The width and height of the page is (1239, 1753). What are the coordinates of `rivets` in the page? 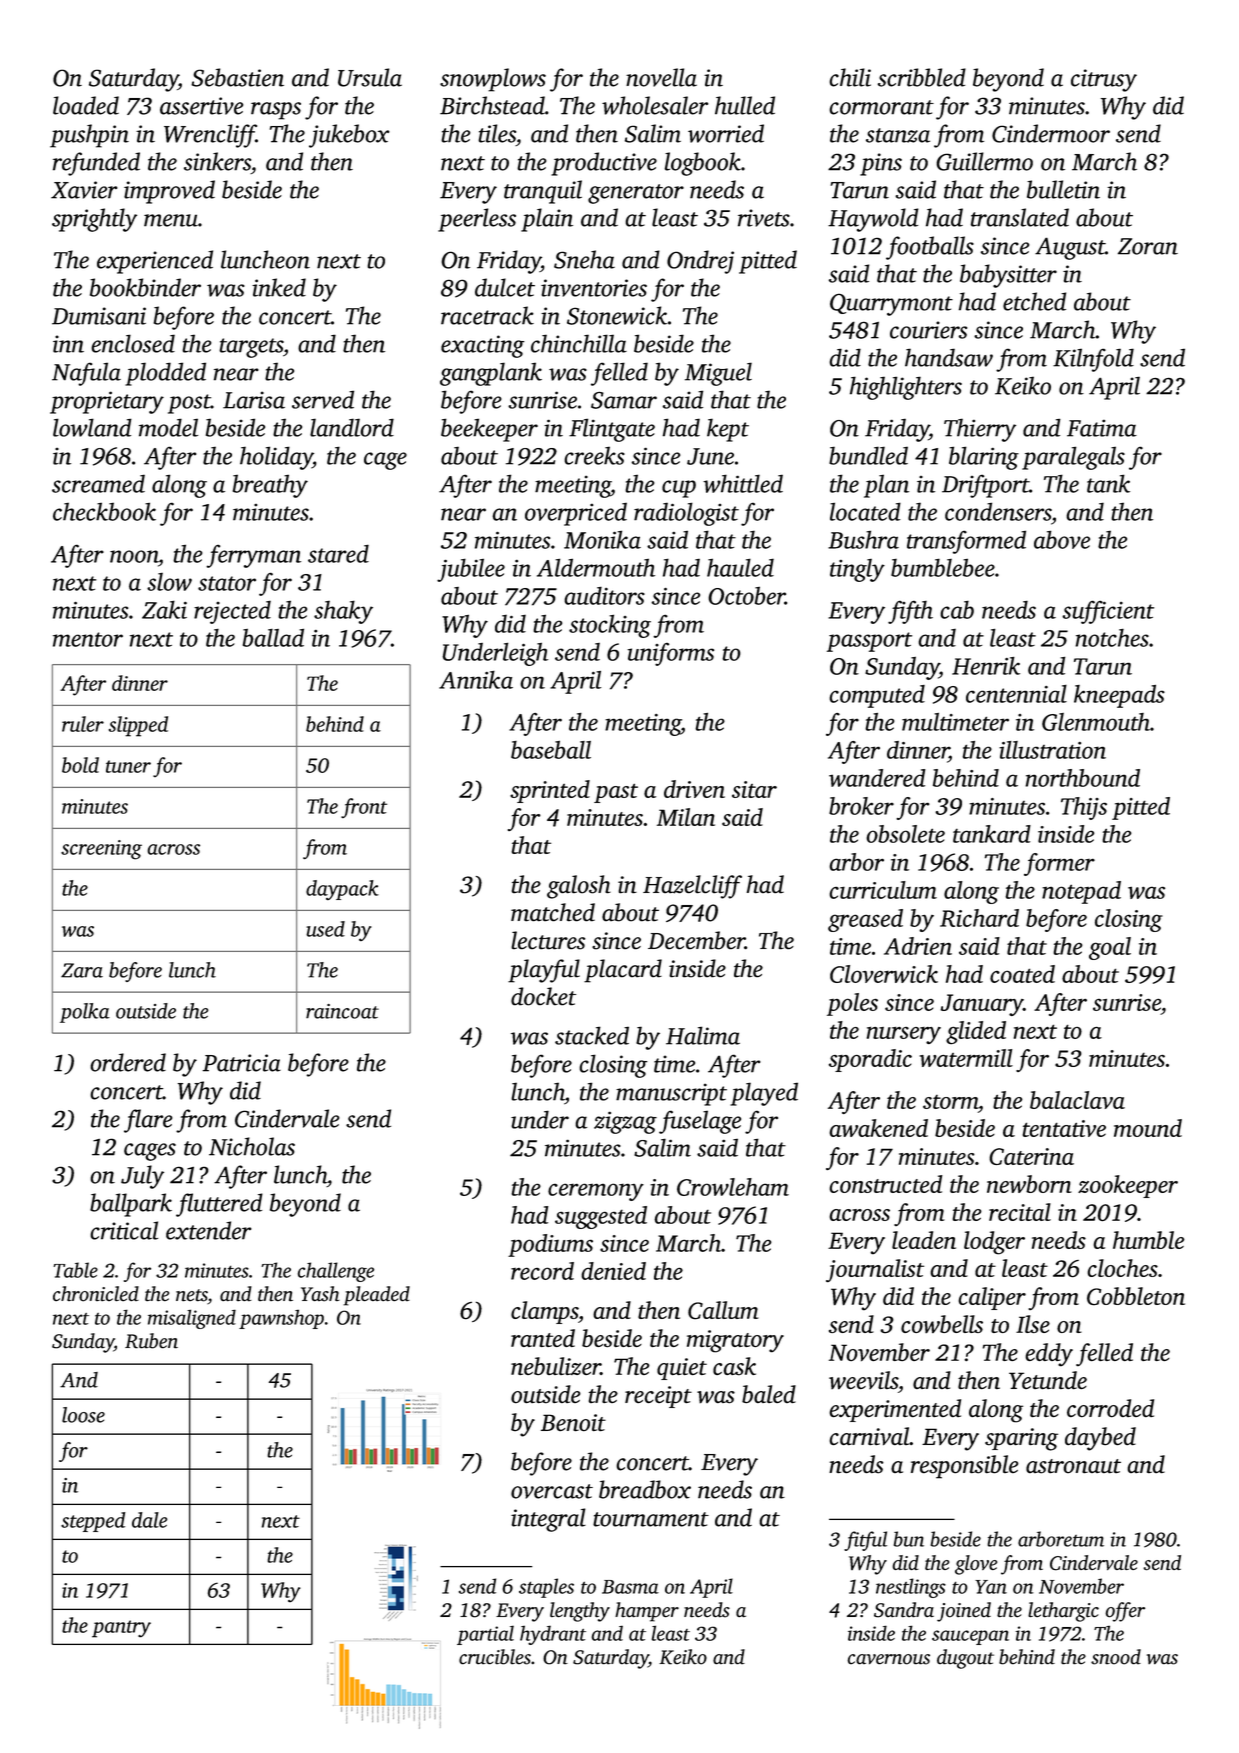 It's located at (764, 218).
